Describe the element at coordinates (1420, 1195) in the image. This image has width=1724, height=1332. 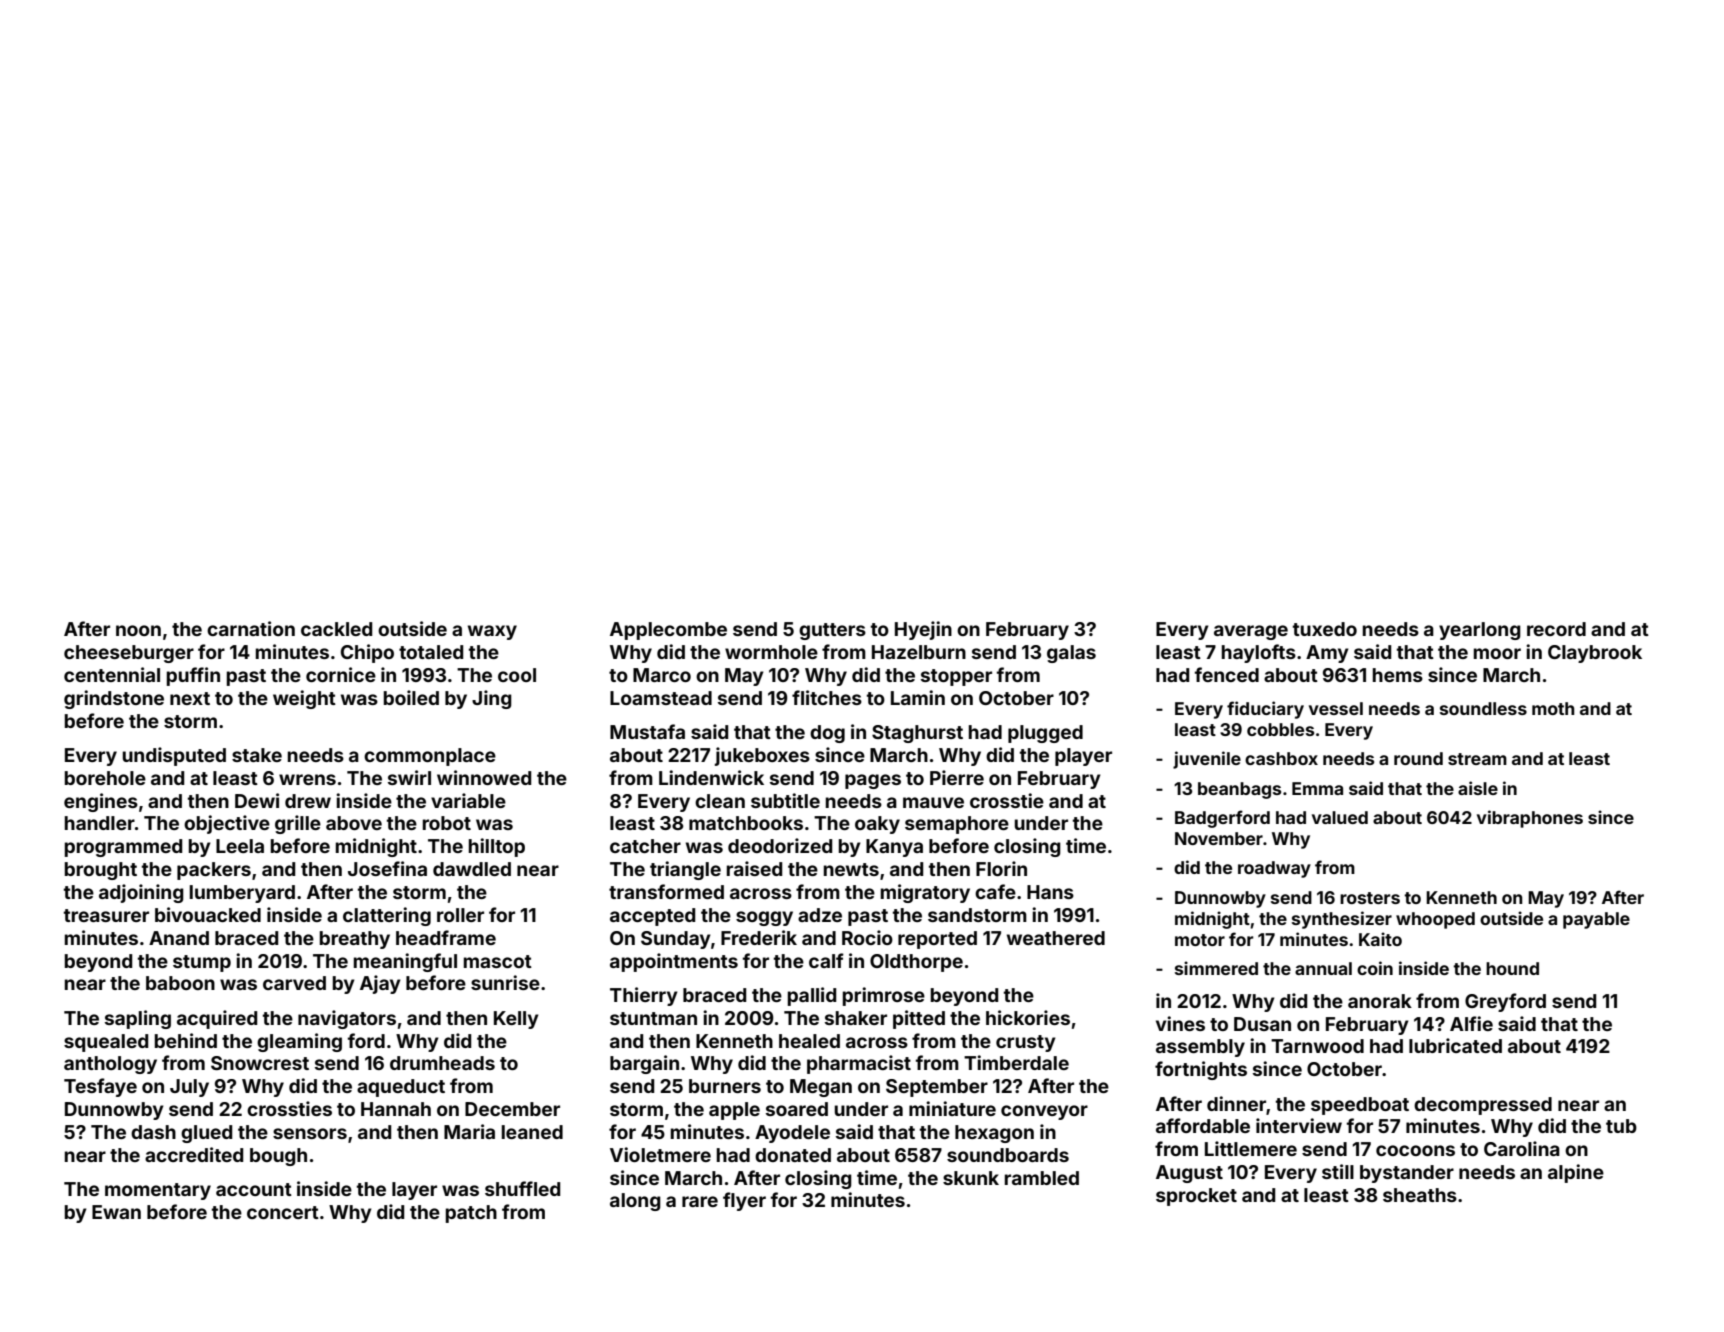
I see `sheaths` at that location.
